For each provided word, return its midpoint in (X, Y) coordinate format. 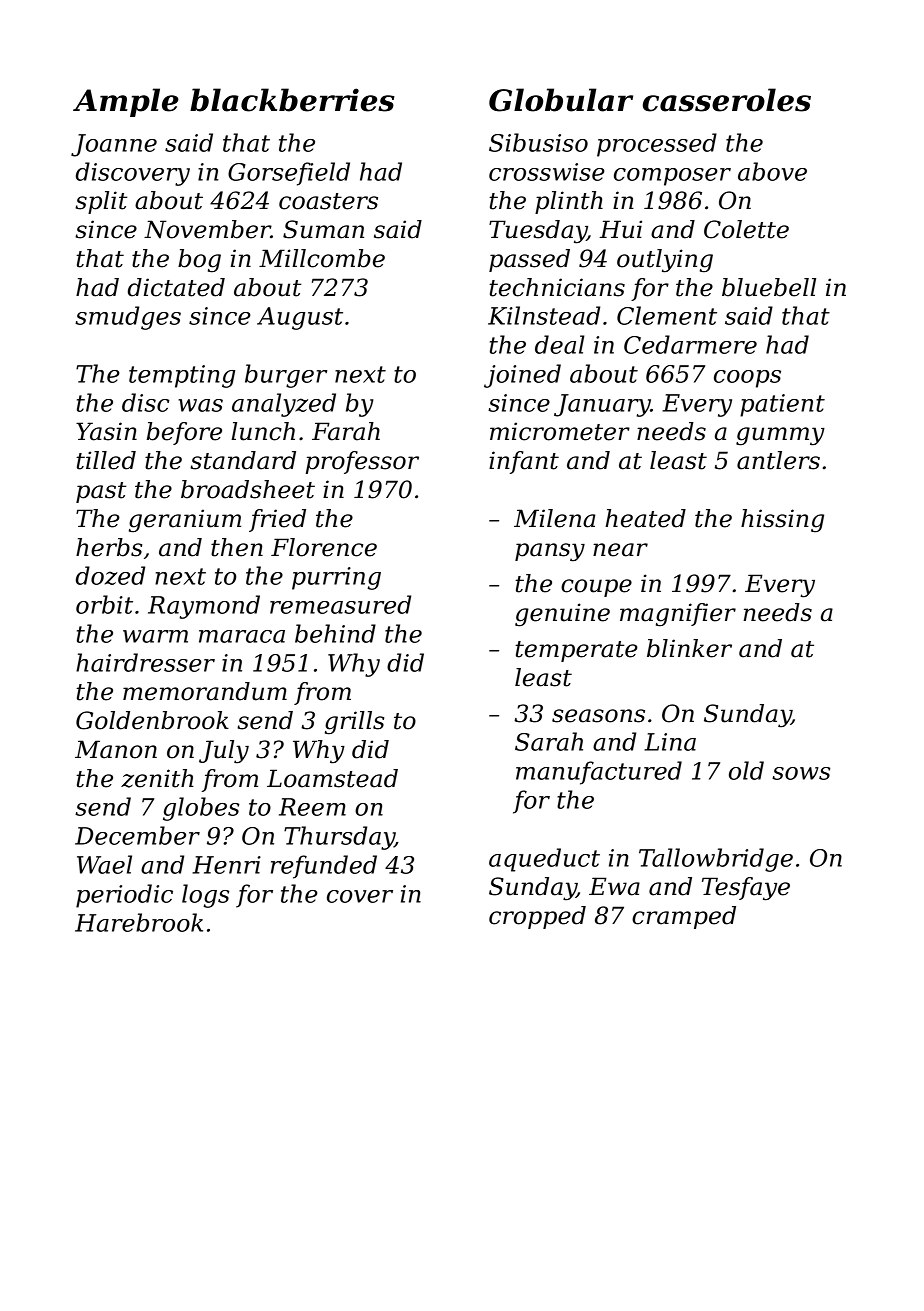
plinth (569, 202)
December (137, 835)
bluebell (769, 287)
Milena (554, 518)
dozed (110, 575)
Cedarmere (690, 344)
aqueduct (544, 860)
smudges (128, 318)
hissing (782, 521)
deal (560, 344)
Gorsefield (289, 174)
